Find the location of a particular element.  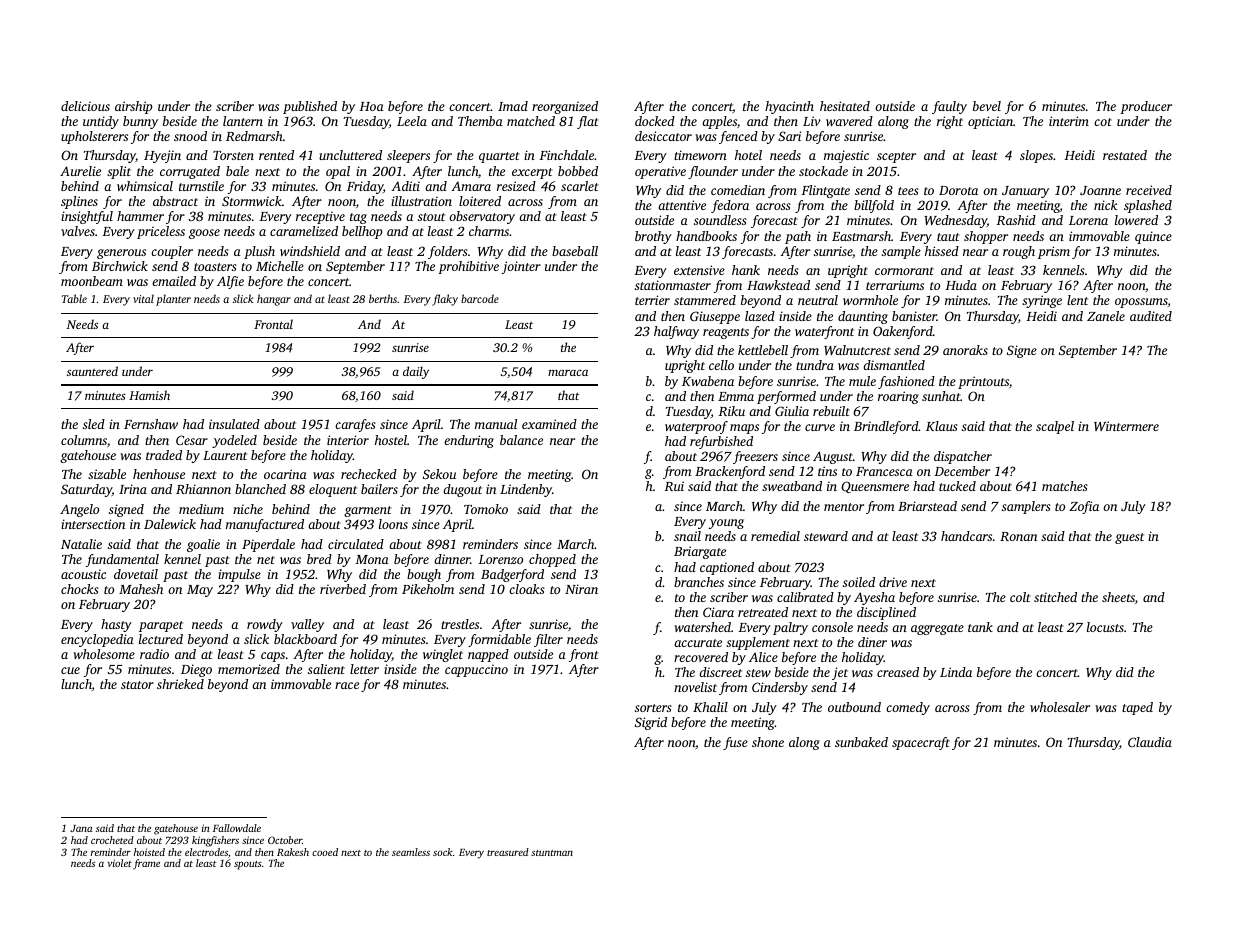

stuntman is located at coordinates (552, 853).
